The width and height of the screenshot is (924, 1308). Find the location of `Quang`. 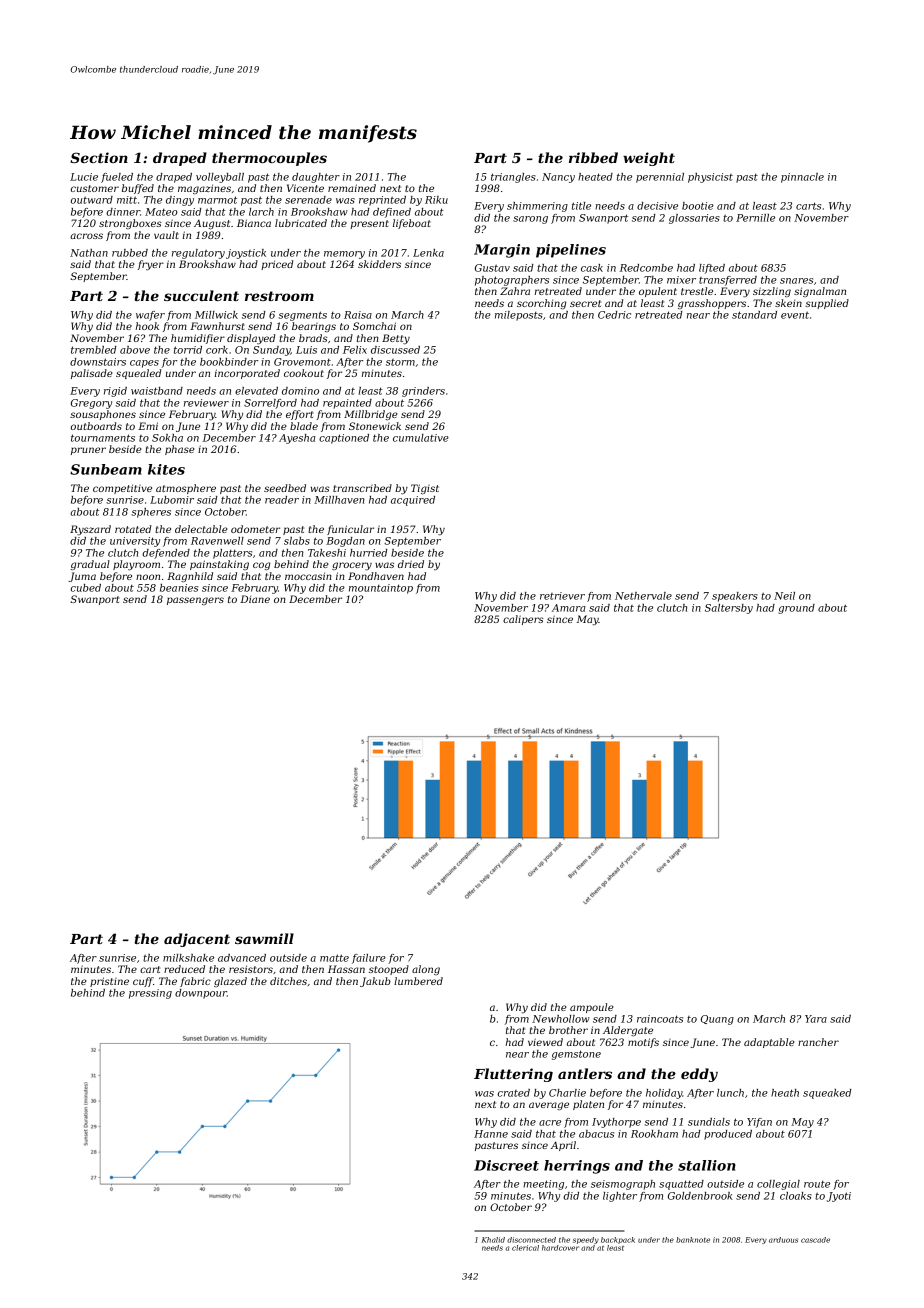

Quang is located at coordinates (717, 1020).
